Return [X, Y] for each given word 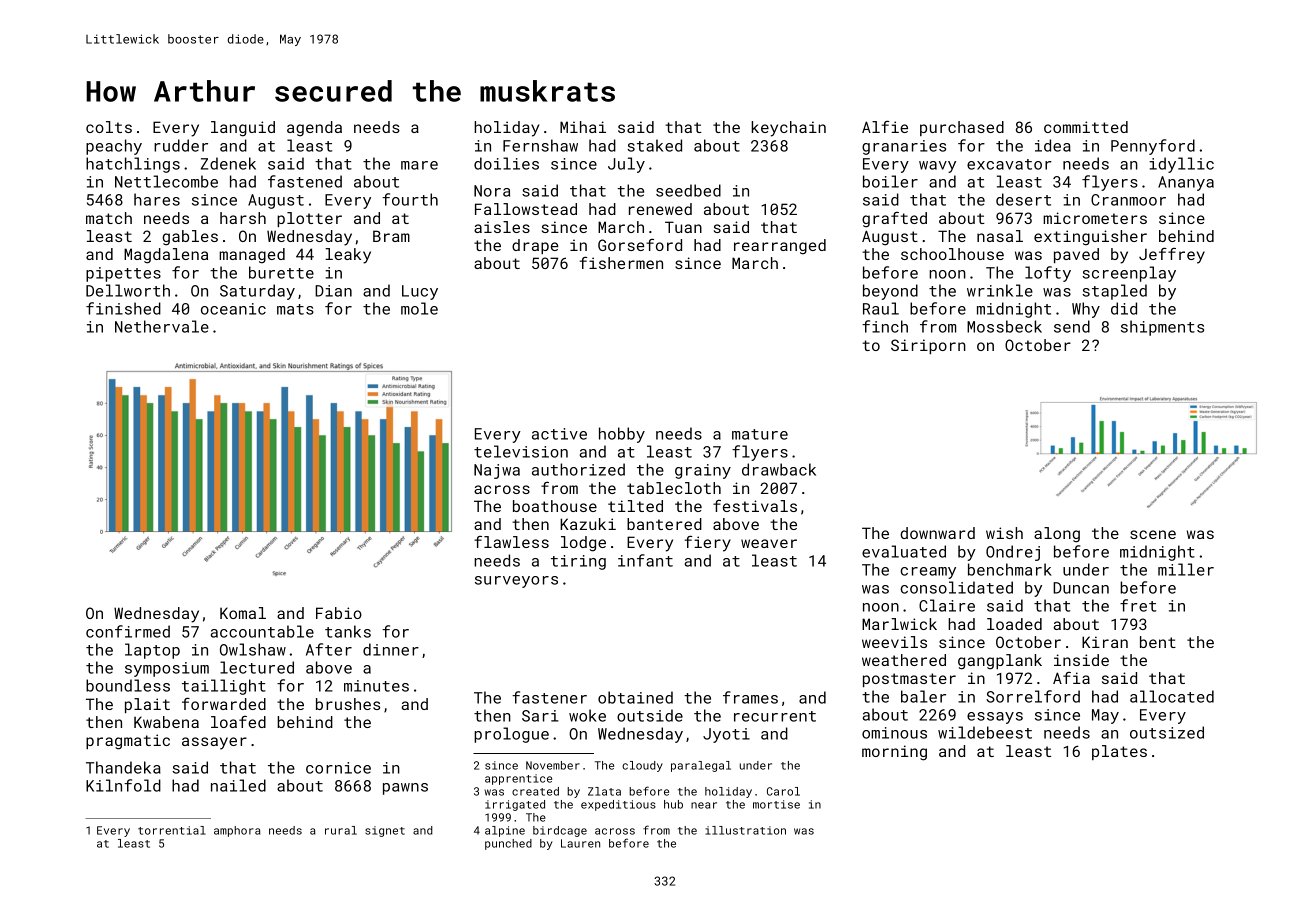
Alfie [885, 127]
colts [109, 127]
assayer [214, 743]
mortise [776, 804]
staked [654, 145]
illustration [745, 830]
